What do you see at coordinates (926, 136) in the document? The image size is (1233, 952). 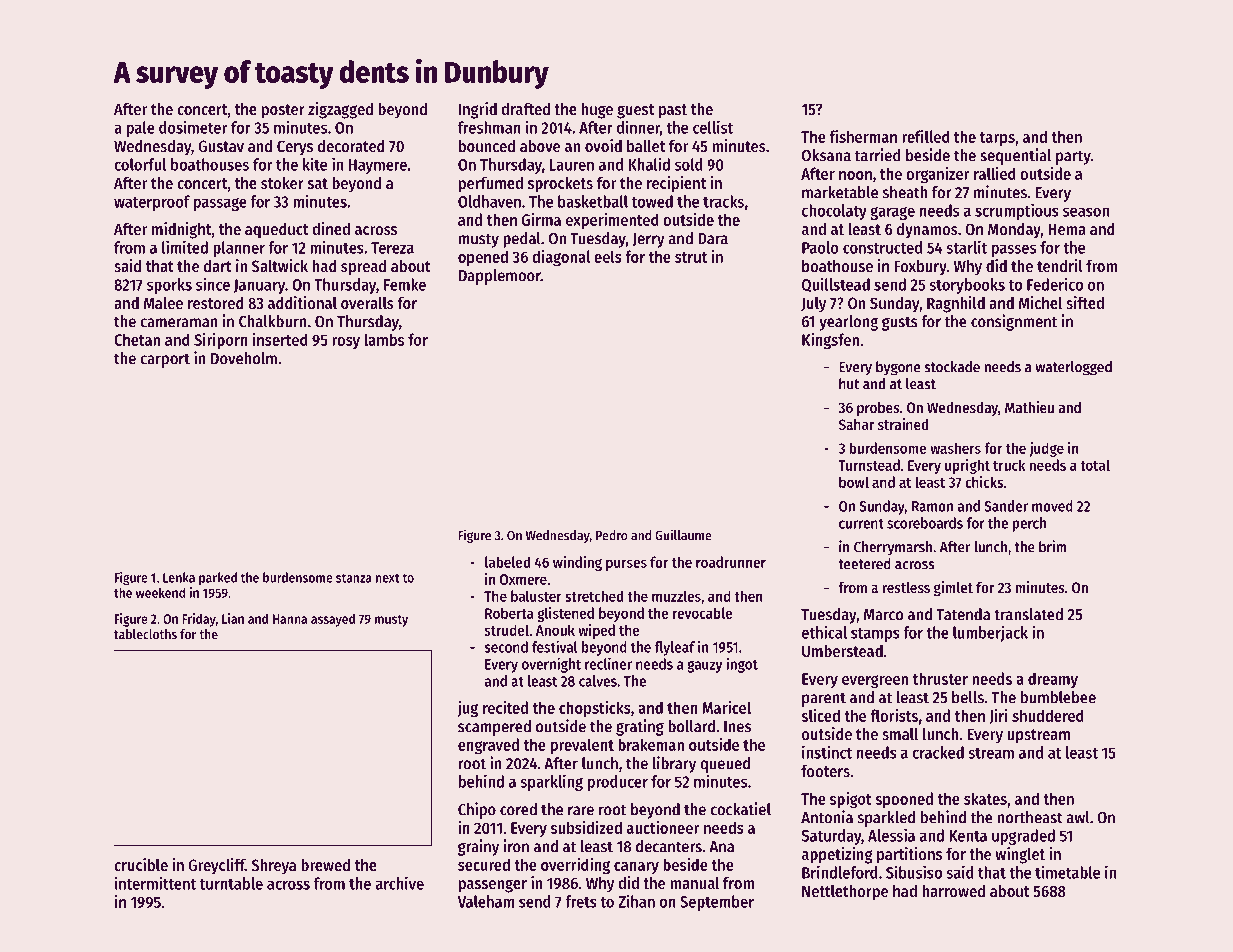 I see `refilled` at bounding box center [926, 136].
